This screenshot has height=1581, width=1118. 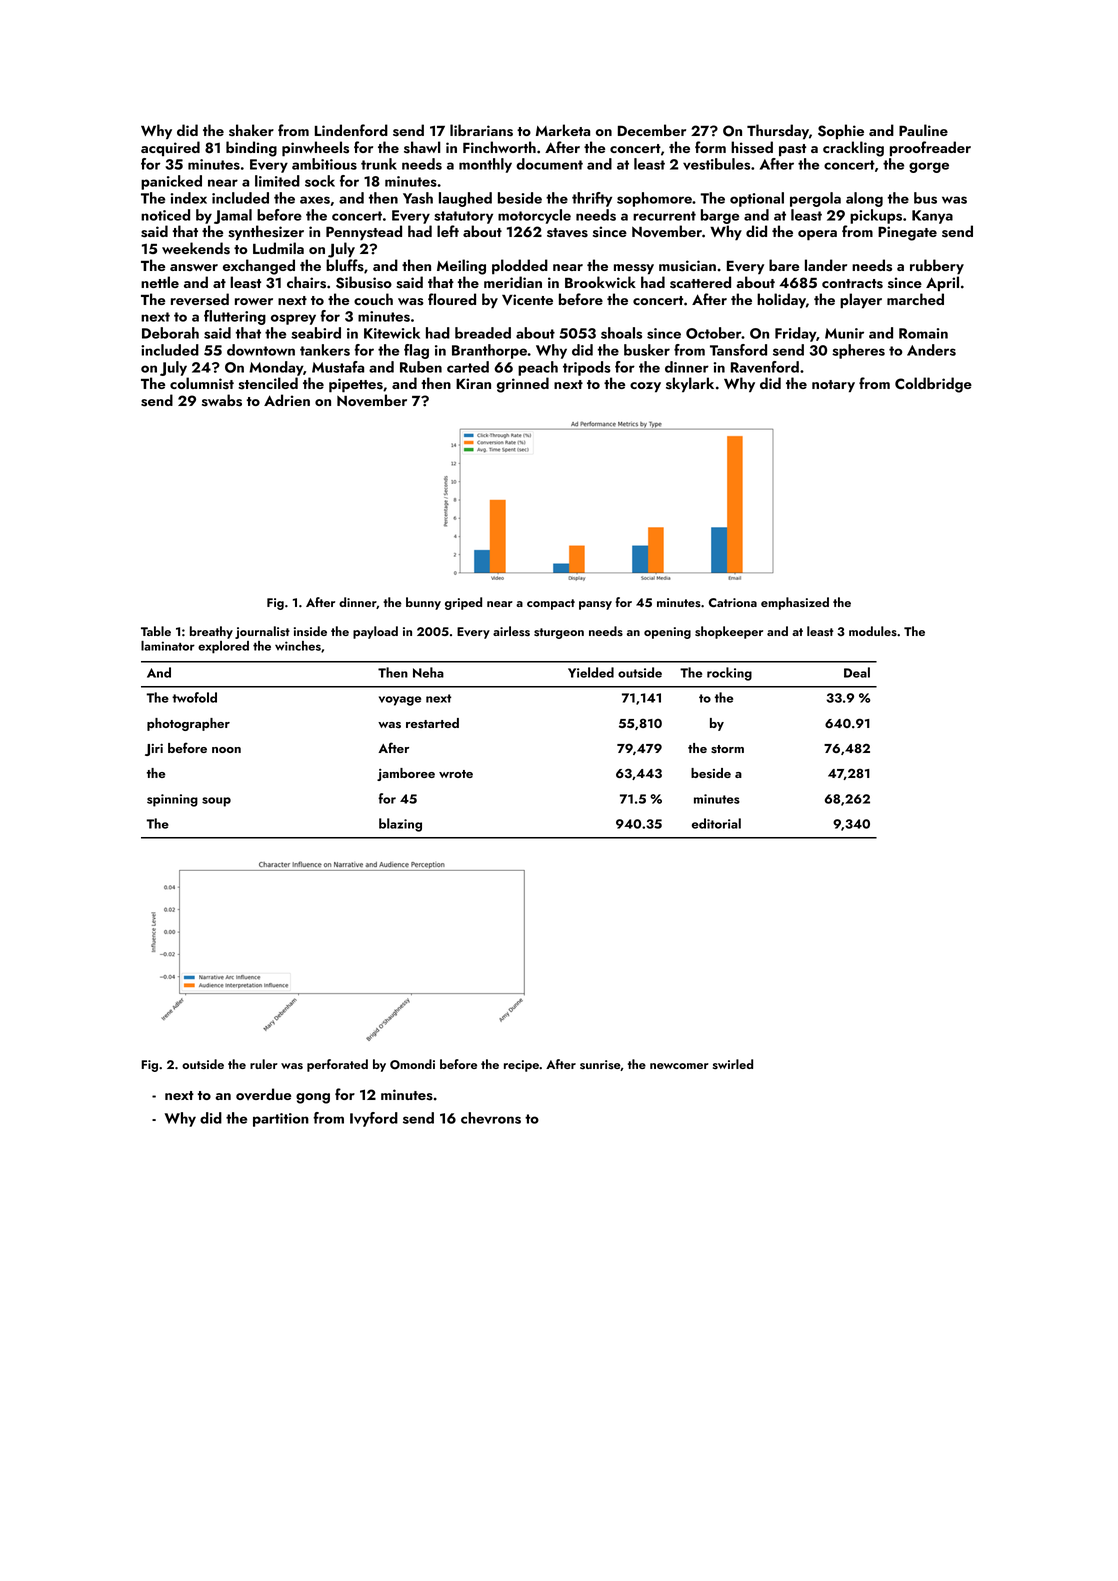 I want to click on gong, so click(x=313, y=1098).
